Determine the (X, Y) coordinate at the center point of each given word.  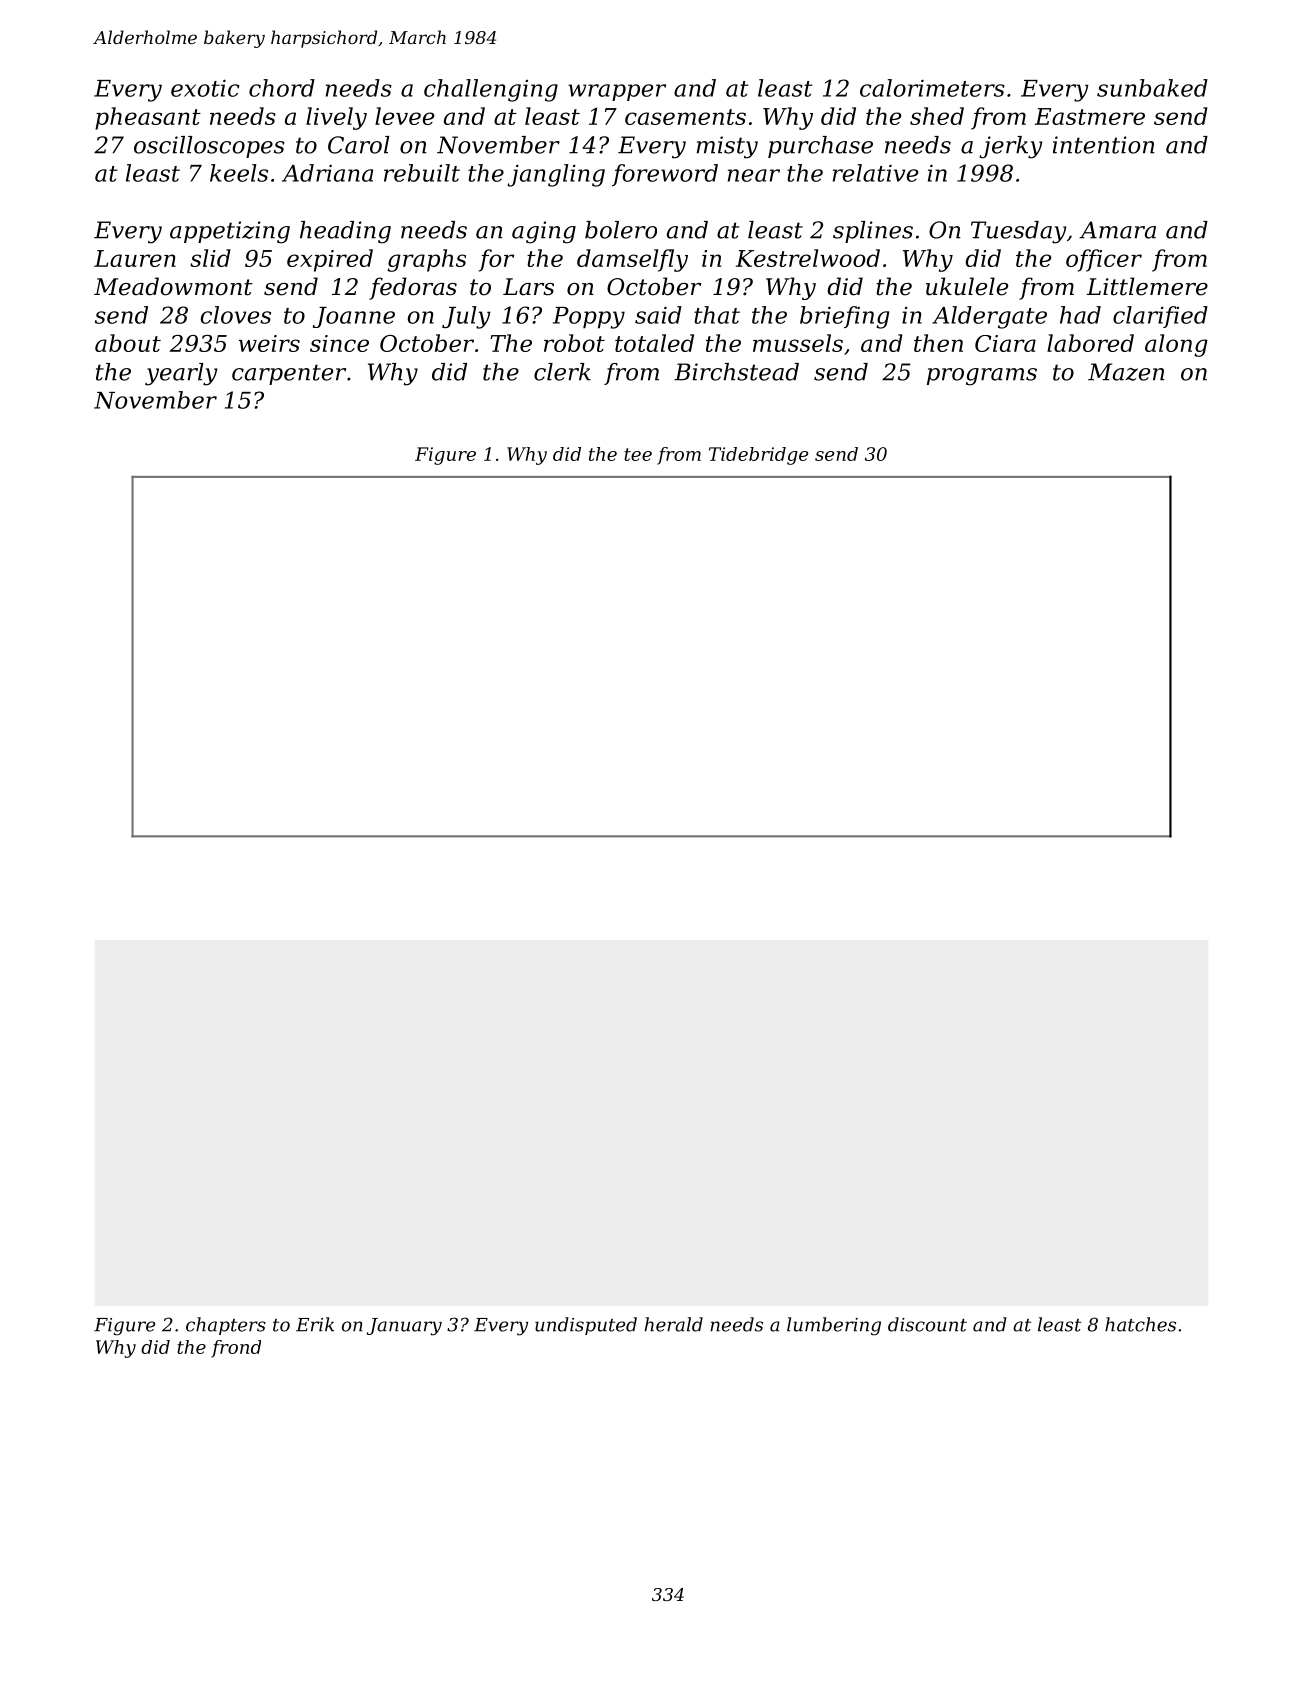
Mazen (1126, 372)
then (938, 343)
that (717, 315)
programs (982, 377)
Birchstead (736, 372)
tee (638, 454)
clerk (562, 372)
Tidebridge (758, 456)
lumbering (834, 1326)
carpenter (289, 374)
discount (927, 1324)
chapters (226, 1326)
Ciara (1005, 343)
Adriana (327, 173)
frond (236, 1349)
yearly (181, 374)
